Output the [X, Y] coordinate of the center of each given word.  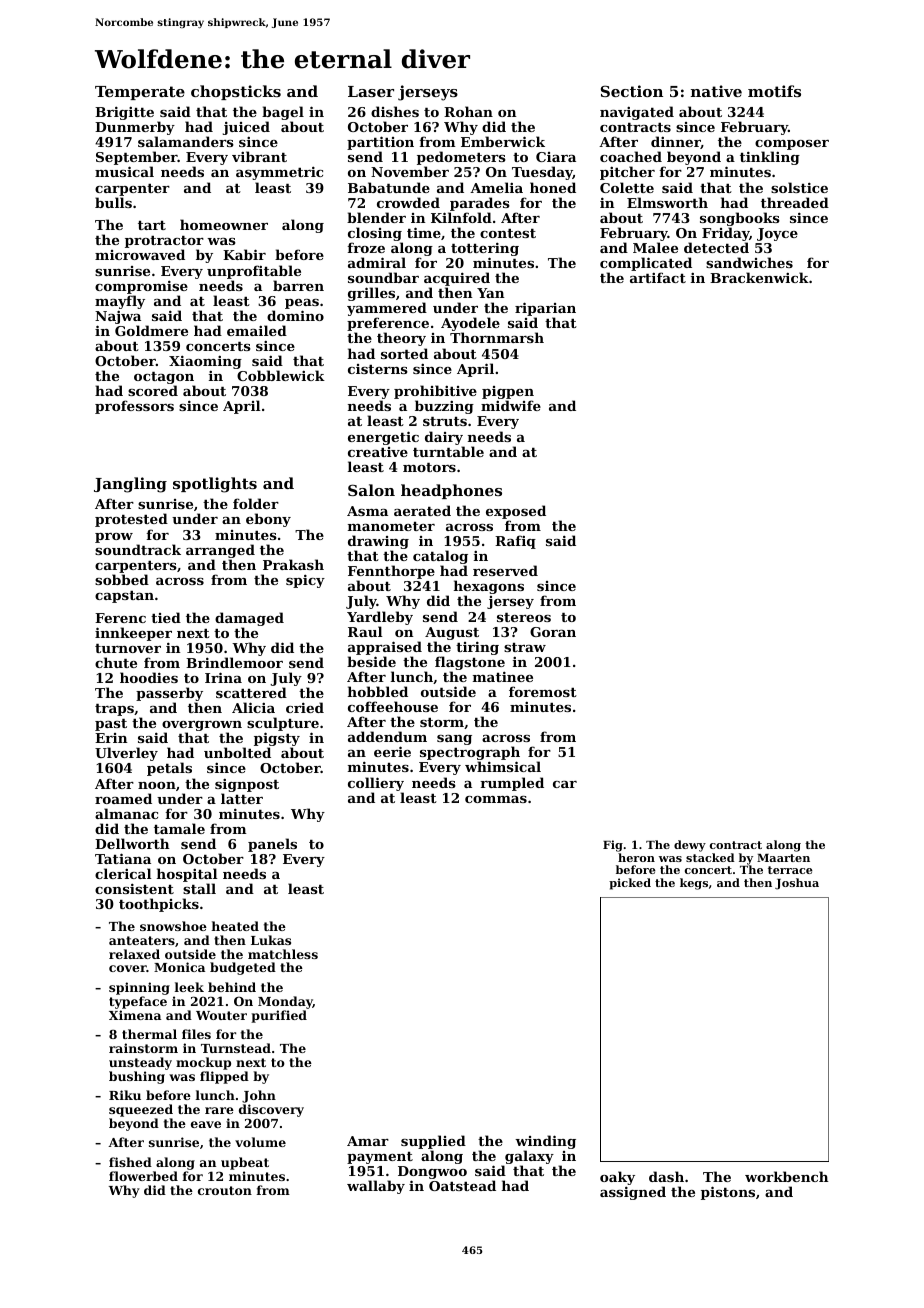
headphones [451, 491]
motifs [774, 91]
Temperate [140, 93]
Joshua [797, 884]
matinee [503, 676]
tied [166, 617]
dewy [690, 846]
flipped [224, 1077]
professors [134, 407]
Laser [371, 91]
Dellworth [132, 843]
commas [496, 799]
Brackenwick [759, 277]
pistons [728, 1193]
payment [380, 1158]
